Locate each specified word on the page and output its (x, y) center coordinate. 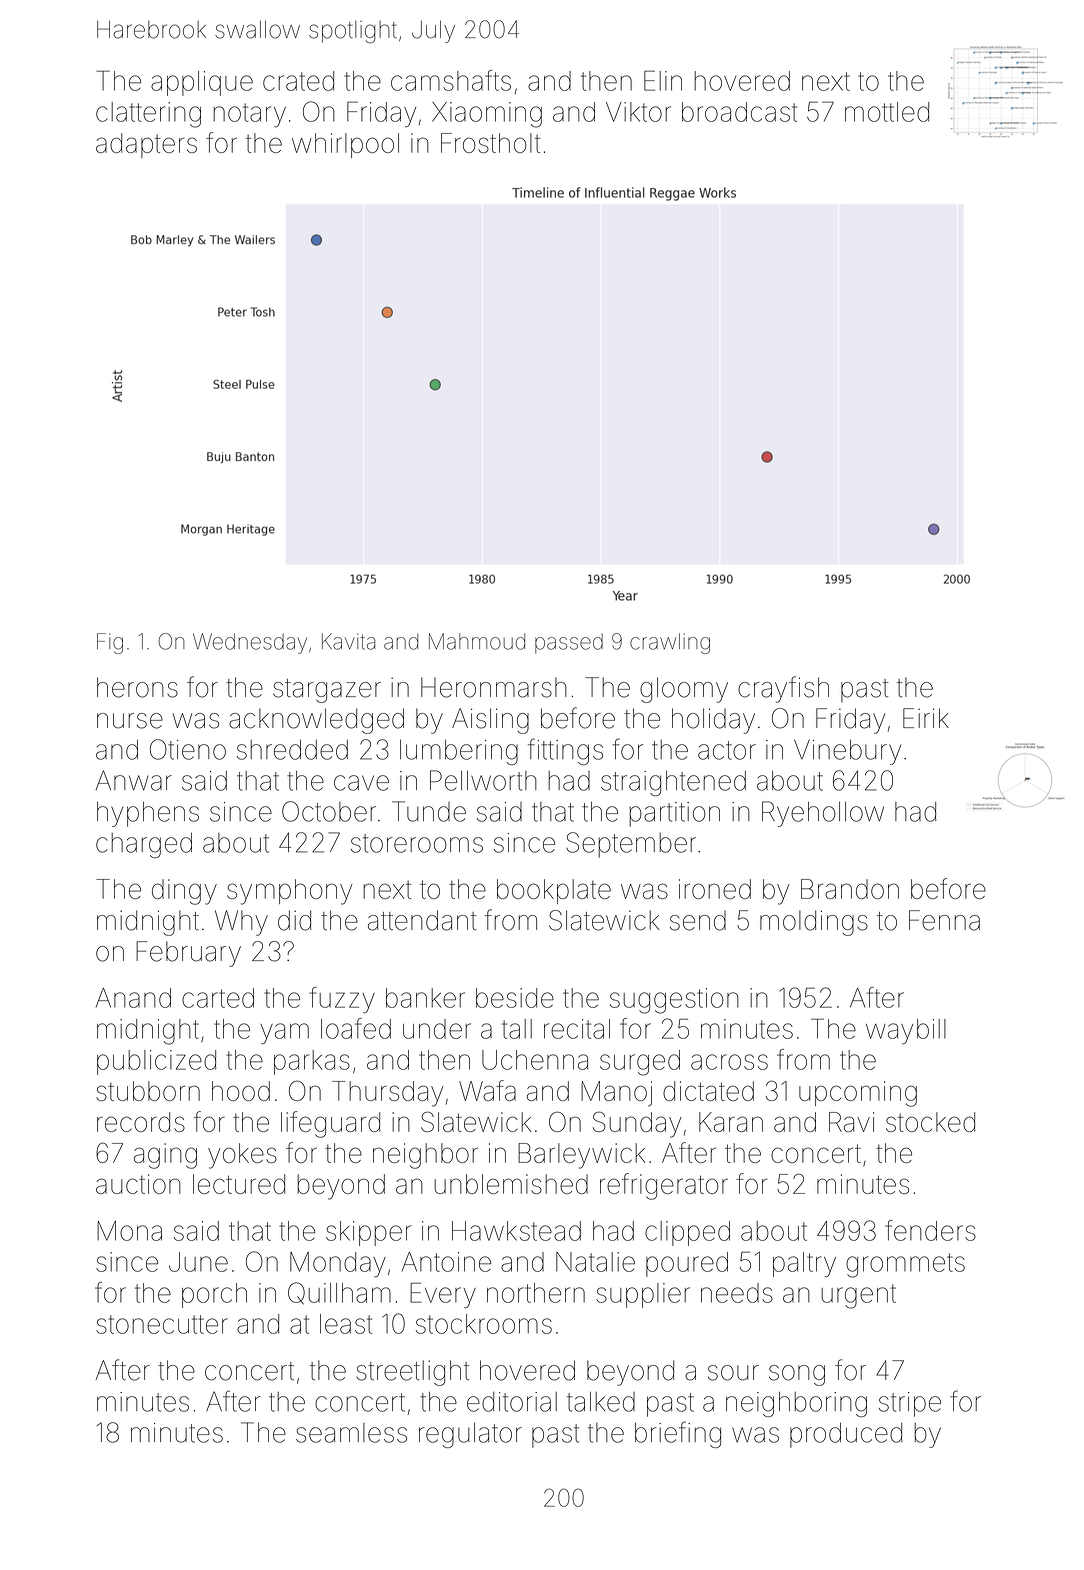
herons (137, 687)
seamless (351, 1433)
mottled (887, 112)
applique (202, 83)
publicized (156, 1062)
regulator (470, 1435)
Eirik (926, 718)
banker (425, 998)
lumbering (459, 752)
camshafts (451, 80)
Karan (731, 1122)
